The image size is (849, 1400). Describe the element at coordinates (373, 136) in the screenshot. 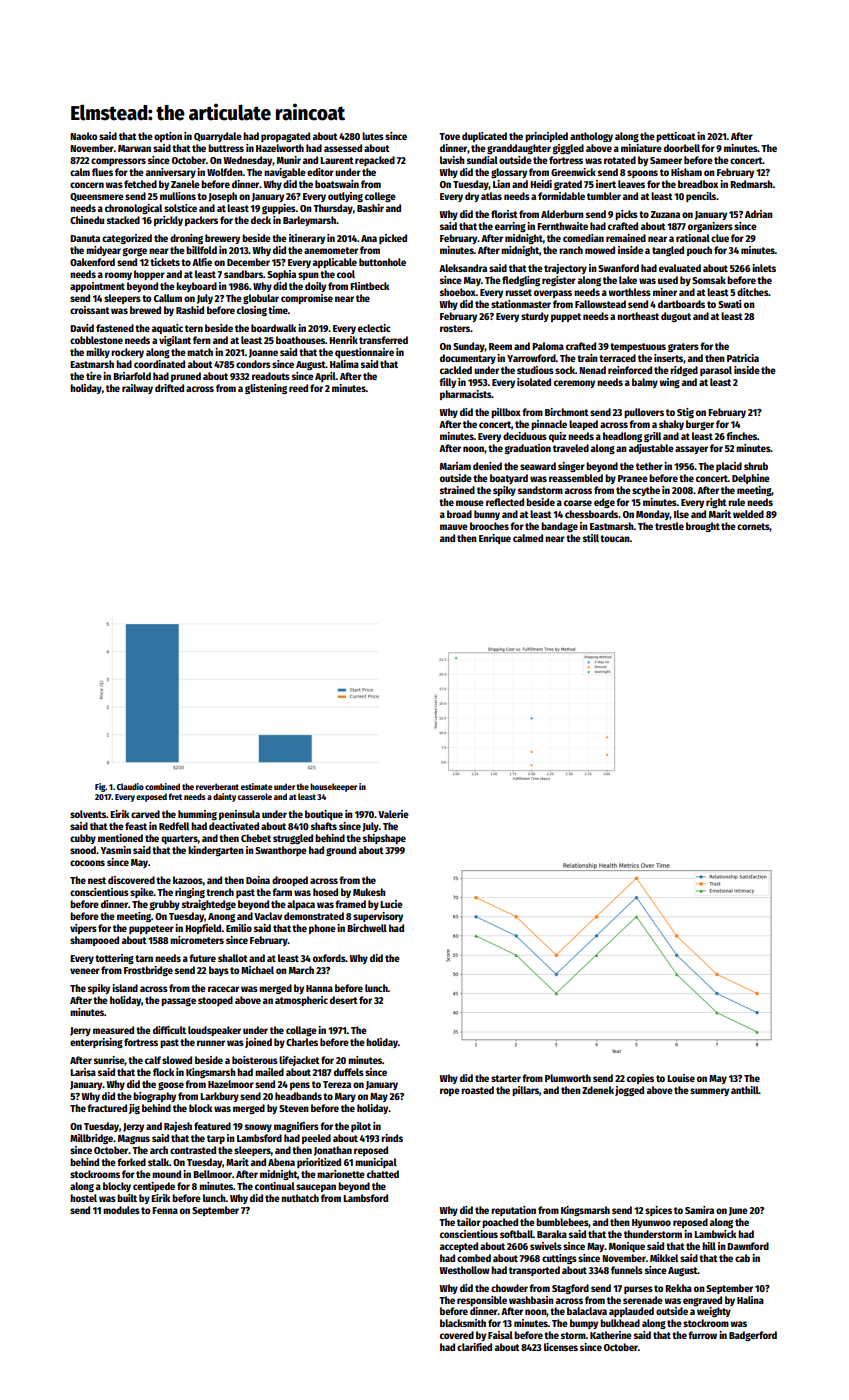

I see `lutes` at that location.
